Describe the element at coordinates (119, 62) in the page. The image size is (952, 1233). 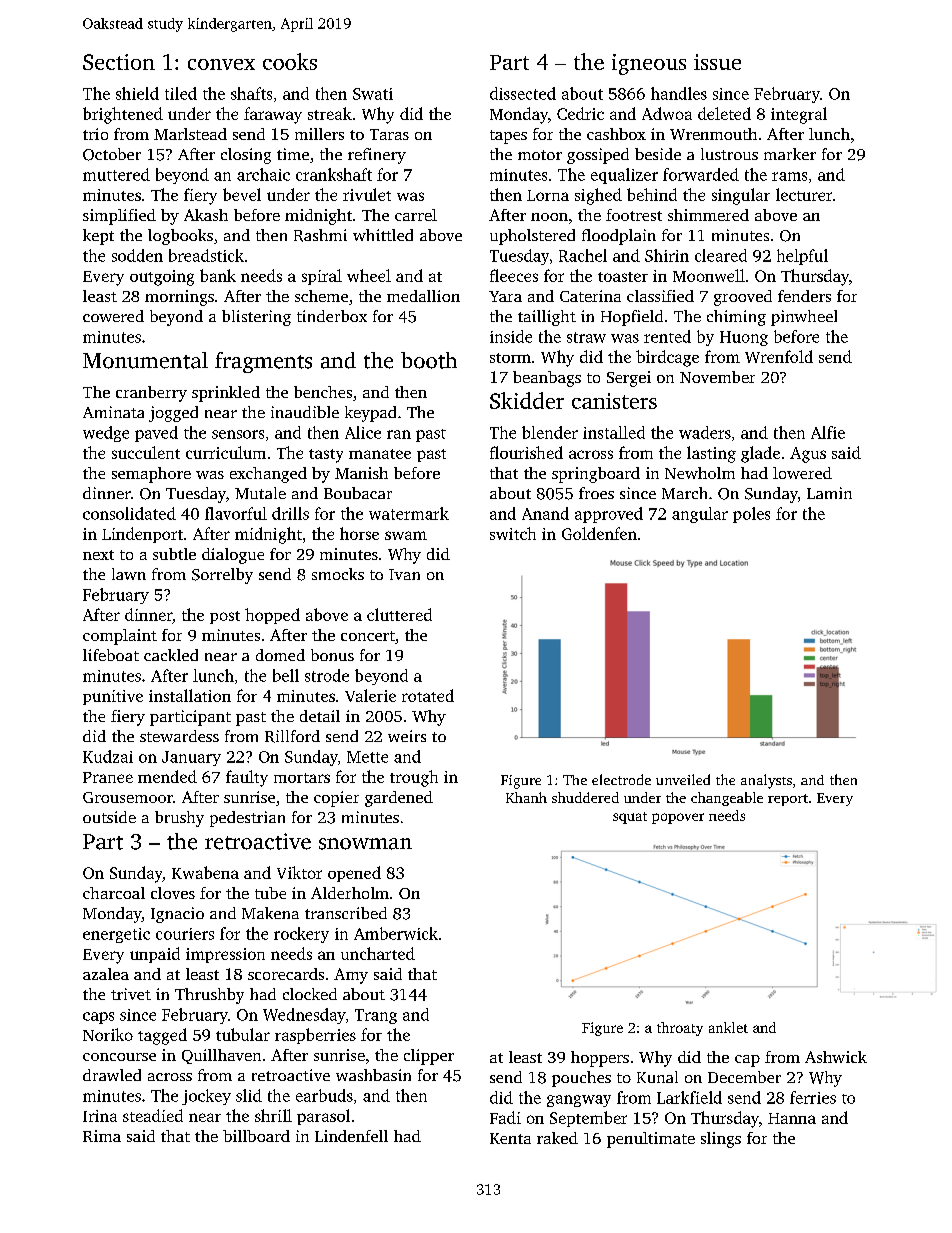
I see `Section` at that location.
